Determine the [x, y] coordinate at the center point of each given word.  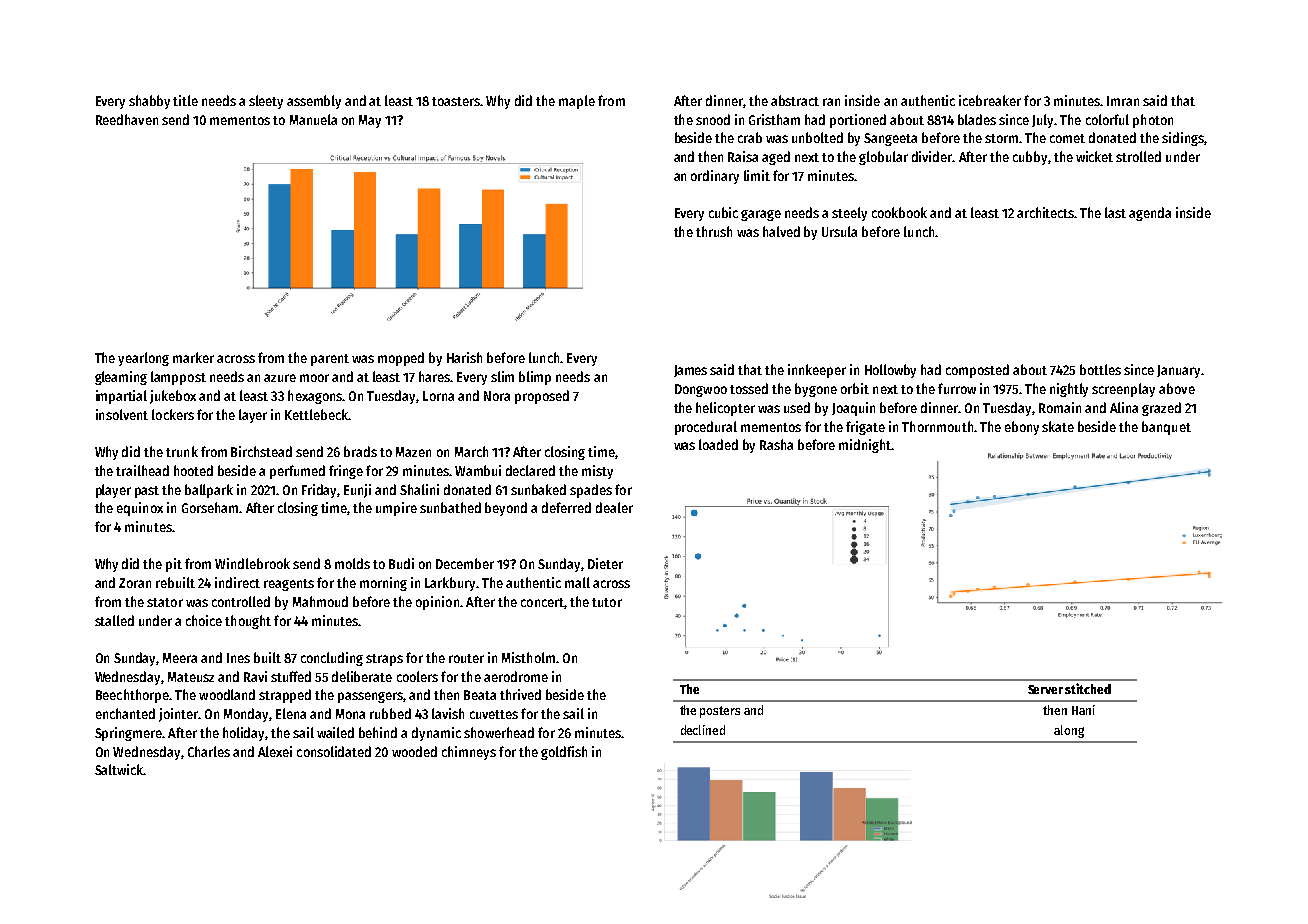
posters [720, 712]
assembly [314, 102]
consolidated [334, 751]
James [690, 371]
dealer [614, 507]
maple [577, 102]
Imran [1123, 101]
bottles [1100, 369]
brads [360, 451]
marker [193, 357]
